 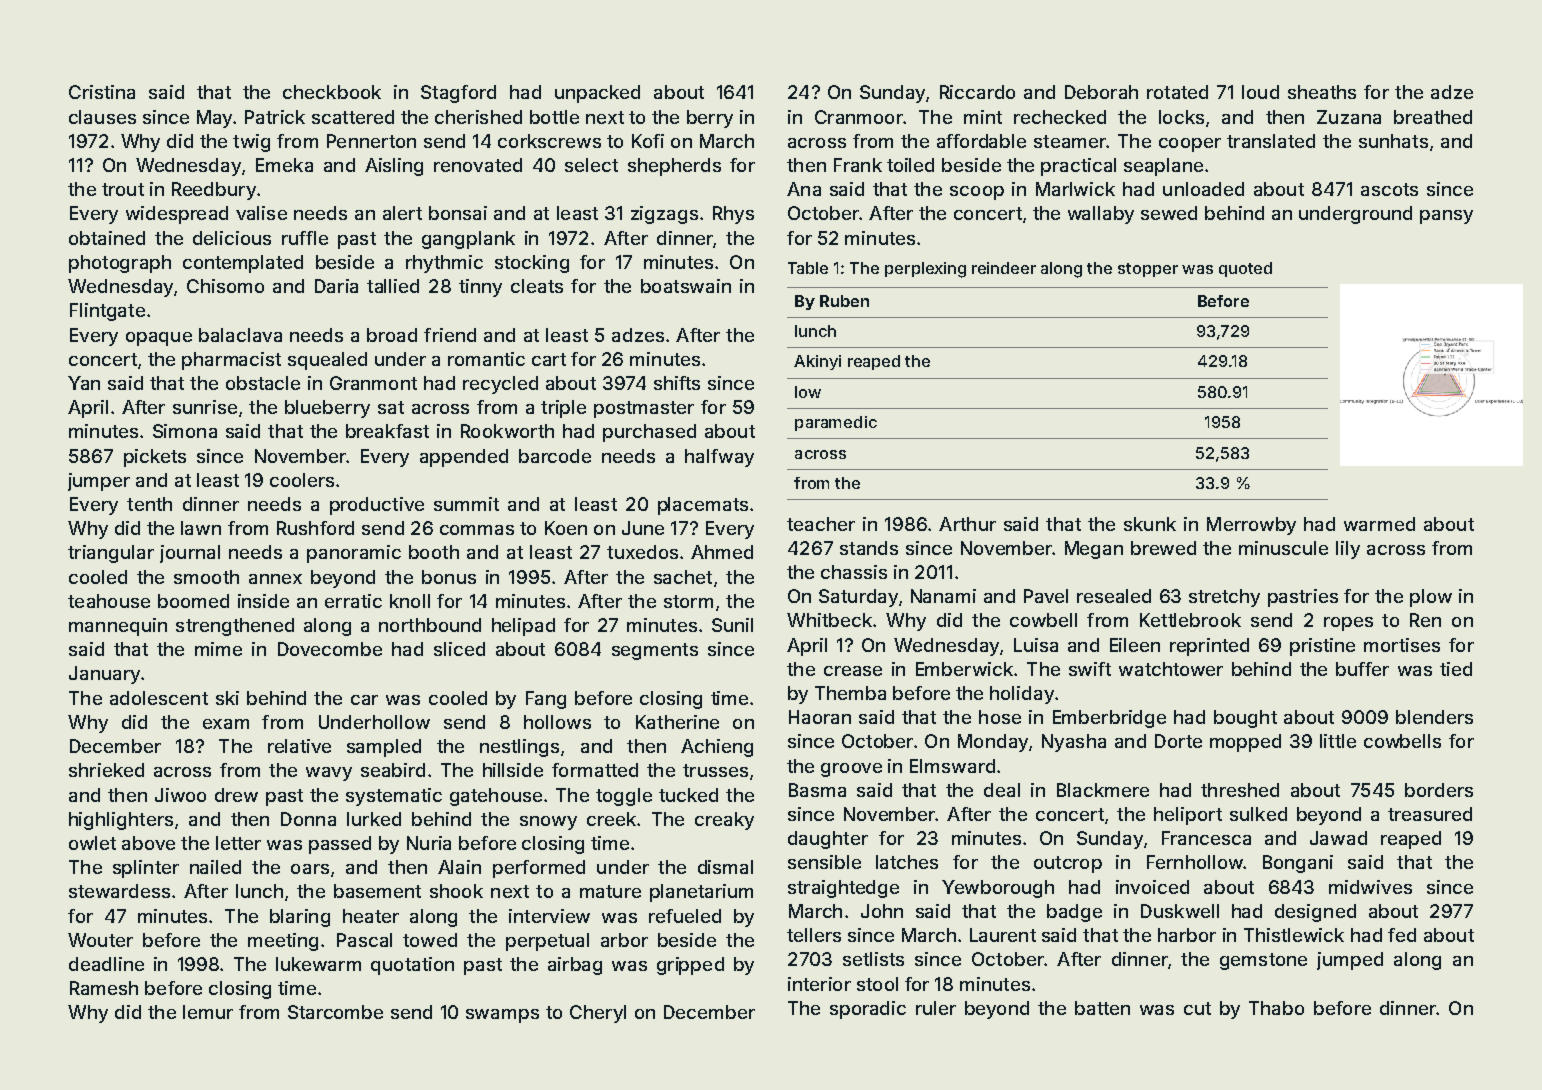 I want to click on triangular, so click(x=111, y=554).
